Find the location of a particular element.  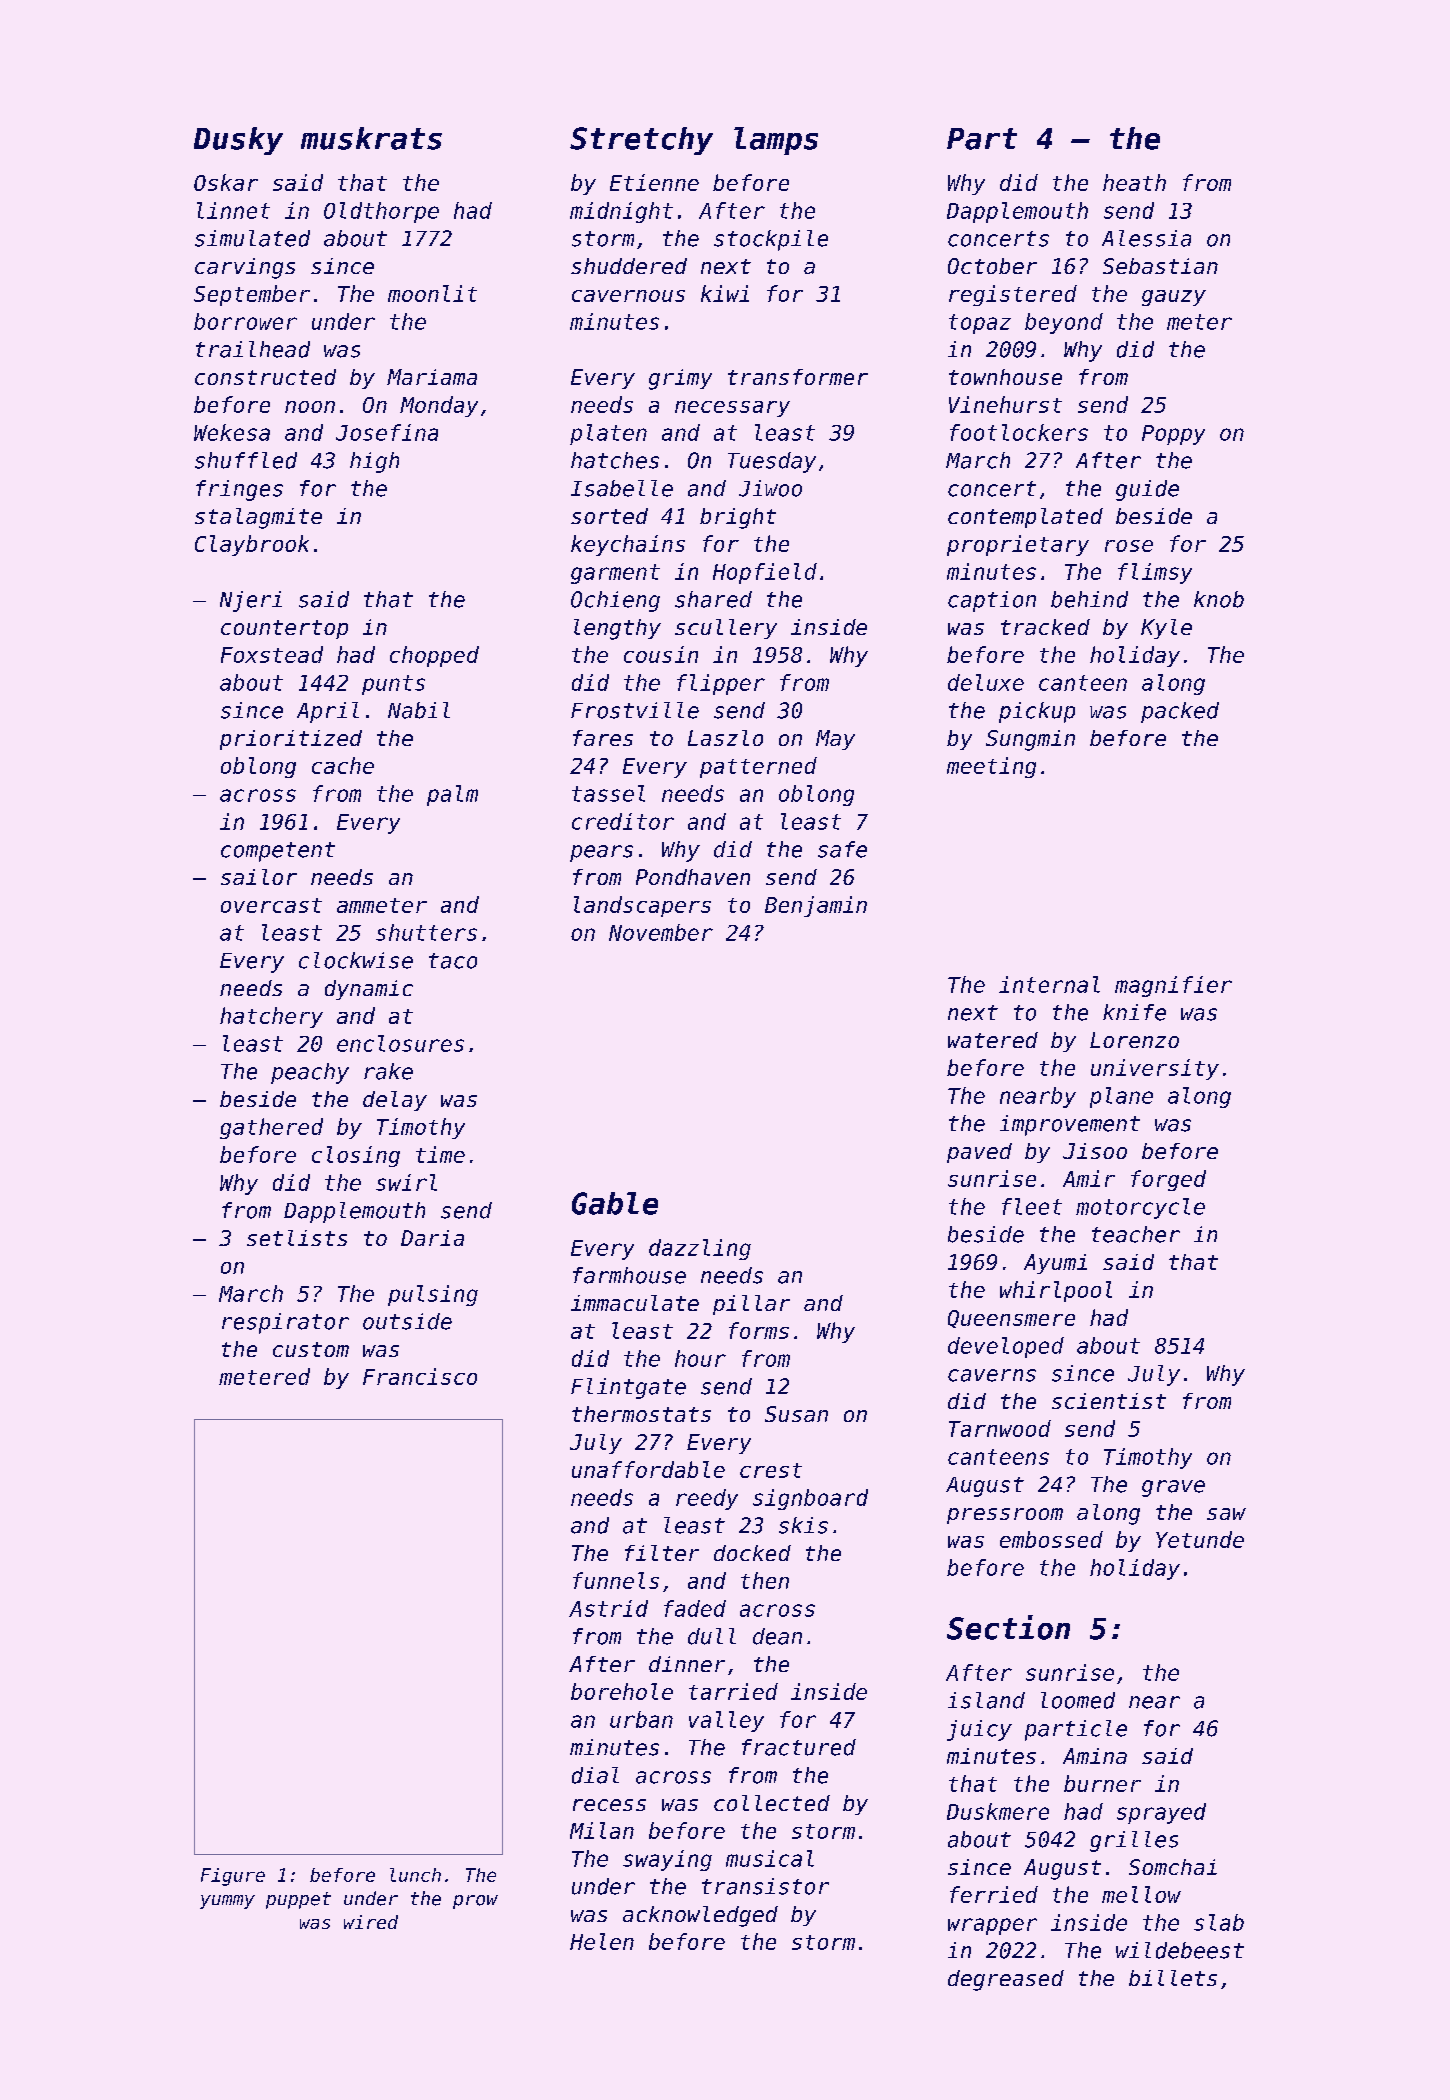

lunch is located at coordinates (415, 1875).
